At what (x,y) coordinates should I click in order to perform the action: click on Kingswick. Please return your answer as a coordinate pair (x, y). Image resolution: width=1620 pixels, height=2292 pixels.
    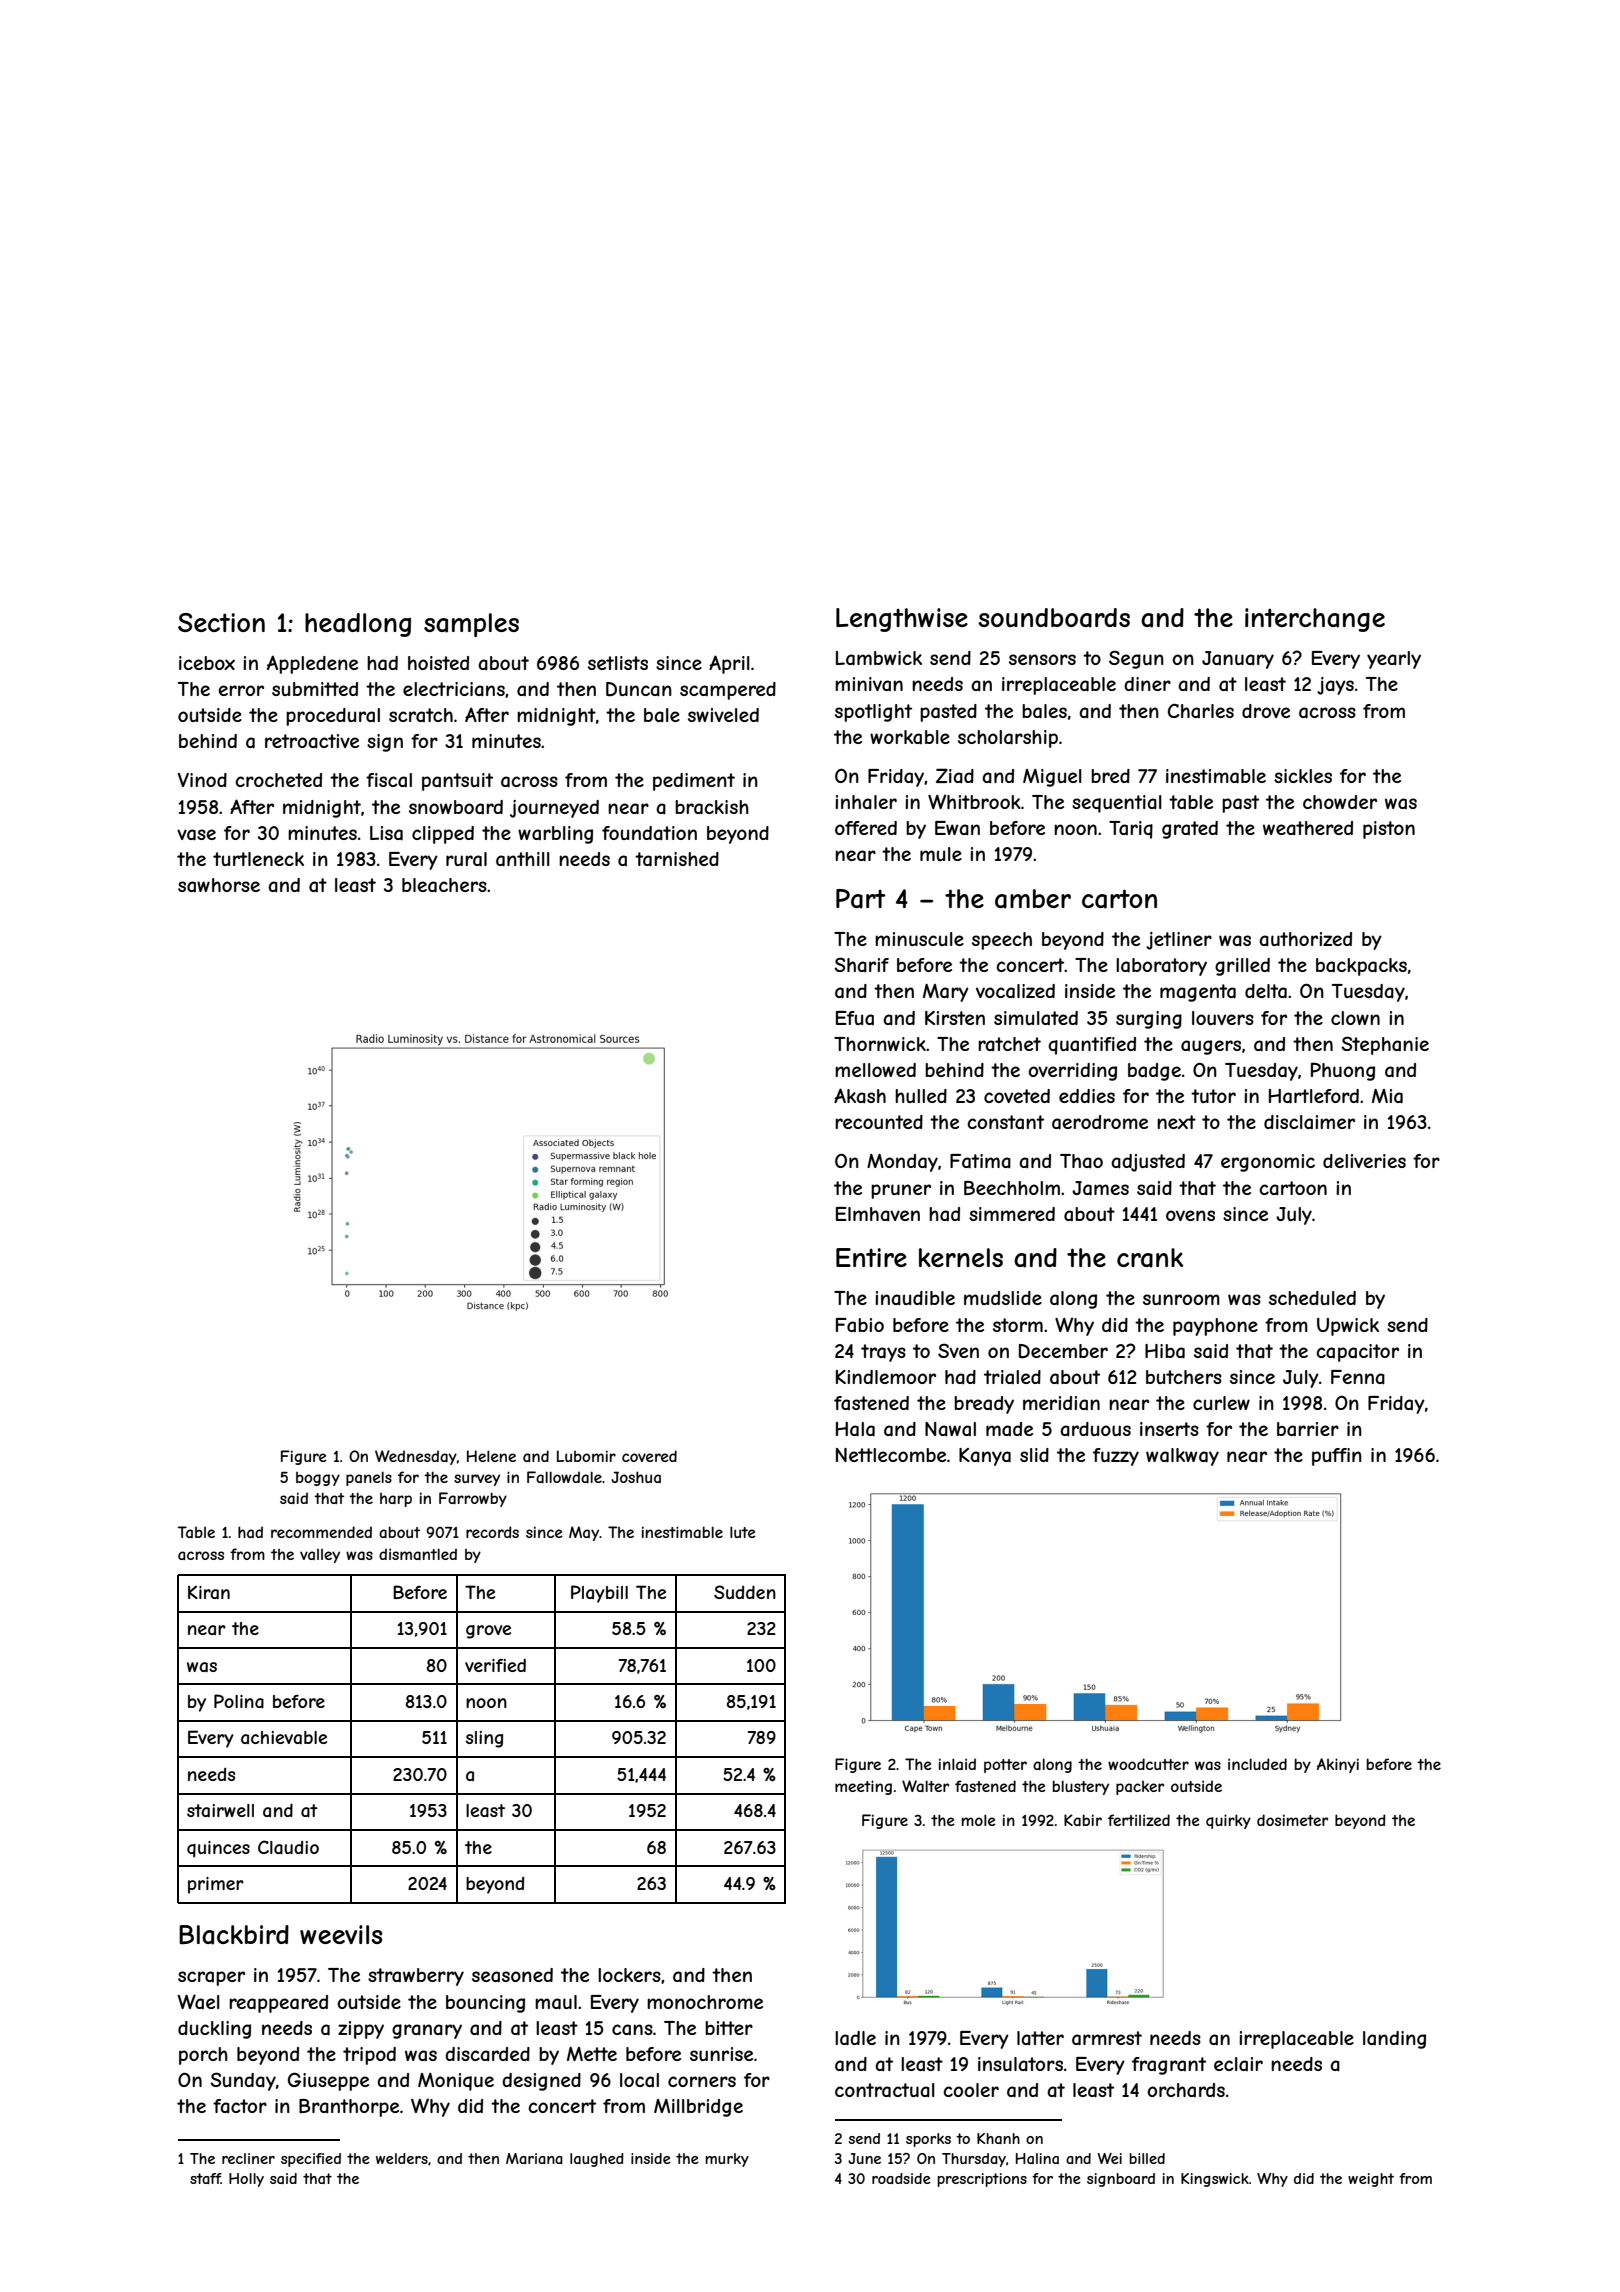
    Looking at the image, I should click on (1215, 2180).
